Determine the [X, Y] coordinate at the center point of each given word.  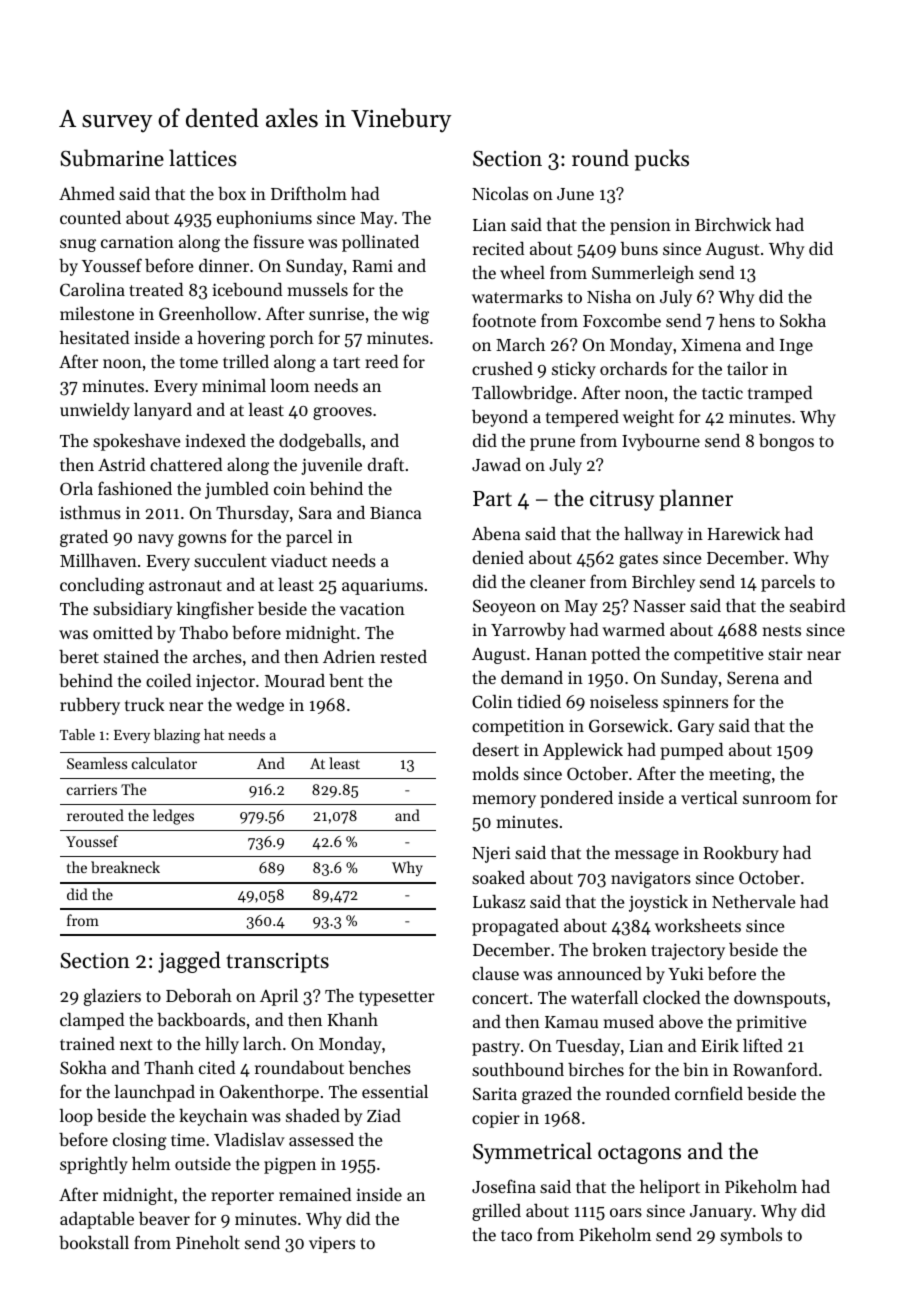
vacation [372, 608]
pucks [662, 160]
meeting [740, 775]
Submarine [112, 158]
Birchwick [733, 224]
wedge [260, 706]
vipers [332, 1244]
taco [516, 1235]
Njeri [491, 854]
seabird [817, 605]
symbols [751, 1236]
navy [156, 540]
